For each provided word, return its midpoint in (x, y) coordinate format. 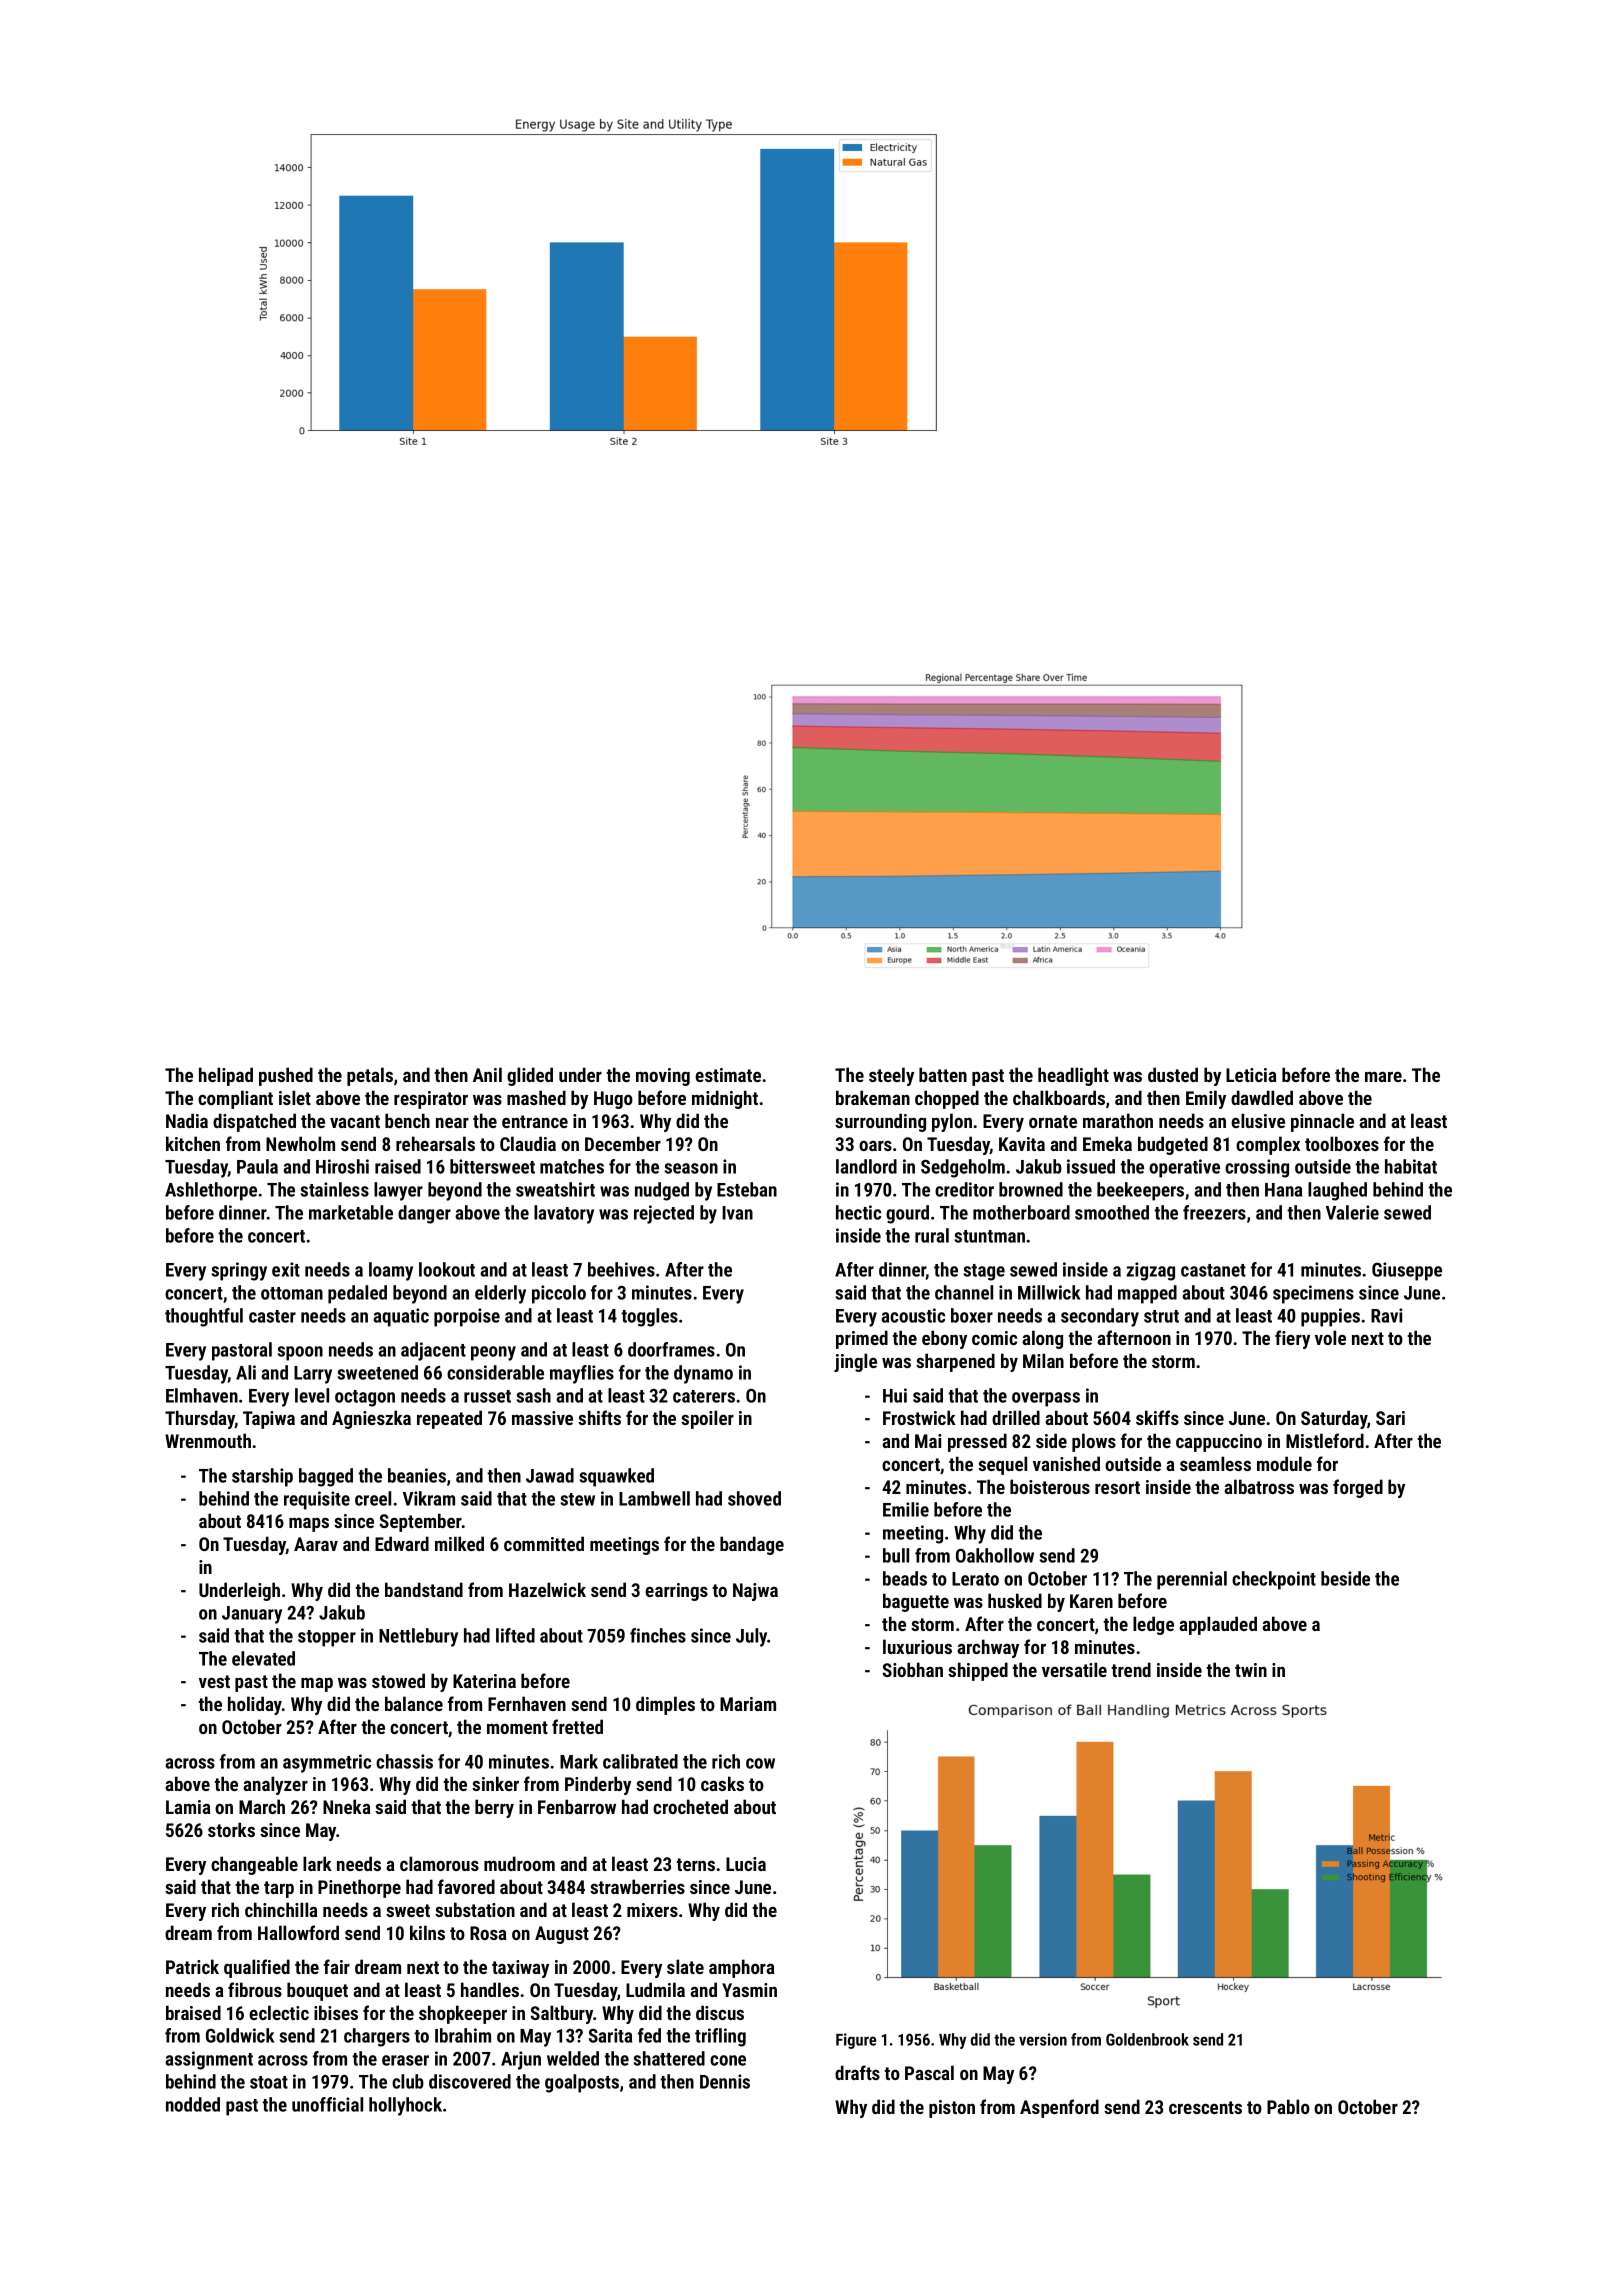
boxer (972, 1315)
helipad (226, 1076)
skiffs (1157, 1417)
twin (1251, 1670)
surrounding (880, 1122)
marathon (1118, 1120)
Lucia (746, 1864)
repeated (449, 1419)
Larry (313, 1375)
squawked (616, 1477)
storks (231, 1829)
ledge (1153, 1625)
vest (214, 1681)
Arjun (521, 2060)
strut (1161, 1316)
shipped (978, 1671)
